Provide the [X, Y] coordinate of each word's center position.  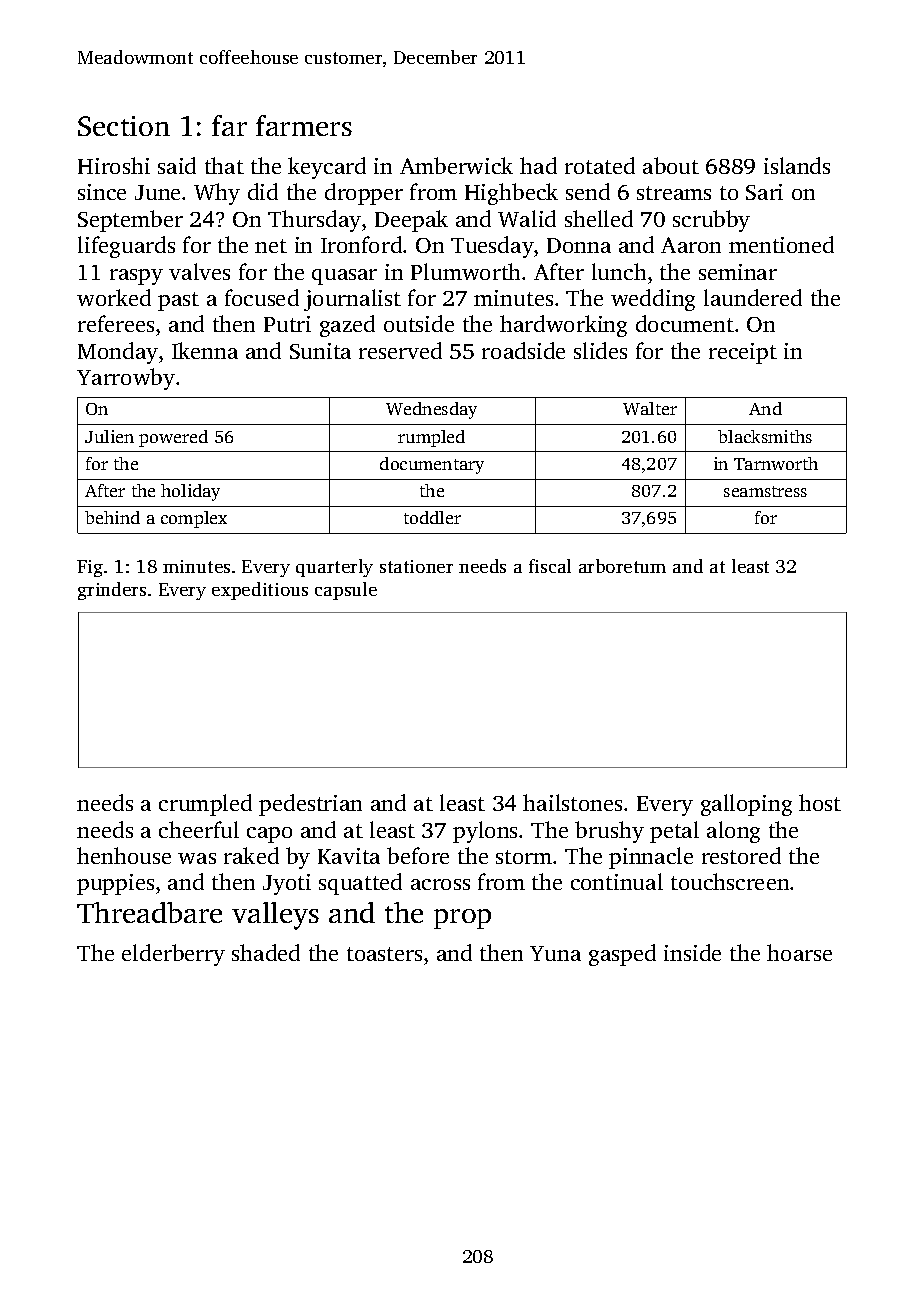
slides [600, 350]
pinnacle [651, 858]
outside [419, 323]
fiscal [550, 566]
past [178, 301]
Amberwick [456, 165]
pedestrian [310, 805]
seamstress [765, 491]
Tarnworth [776, 463]
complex [194, 519]
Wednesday [431, 410]
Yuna [555, 953]
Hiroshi [114, 165]
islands [797, 165]
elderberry [173, 955]
